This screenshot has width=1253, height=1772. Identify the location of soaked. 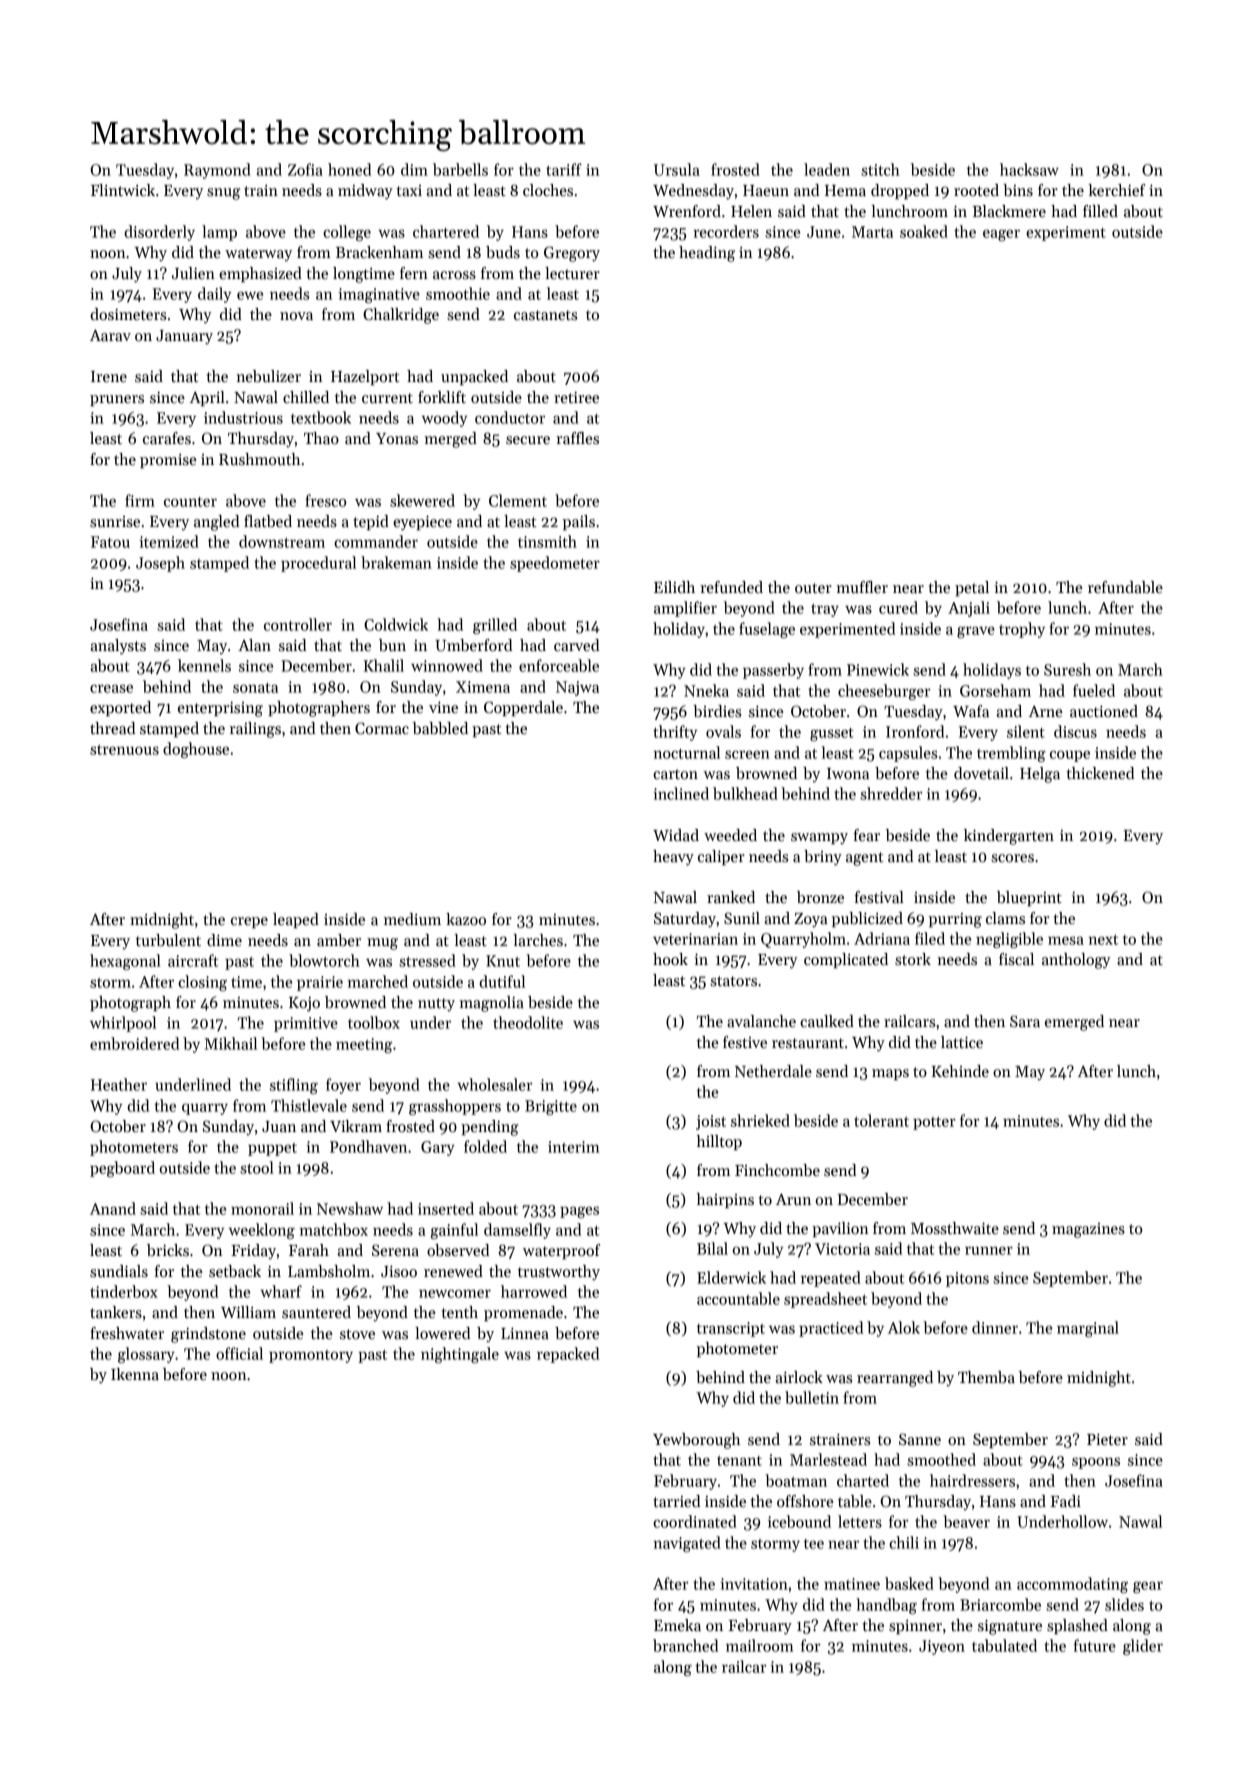
(924, 231).
